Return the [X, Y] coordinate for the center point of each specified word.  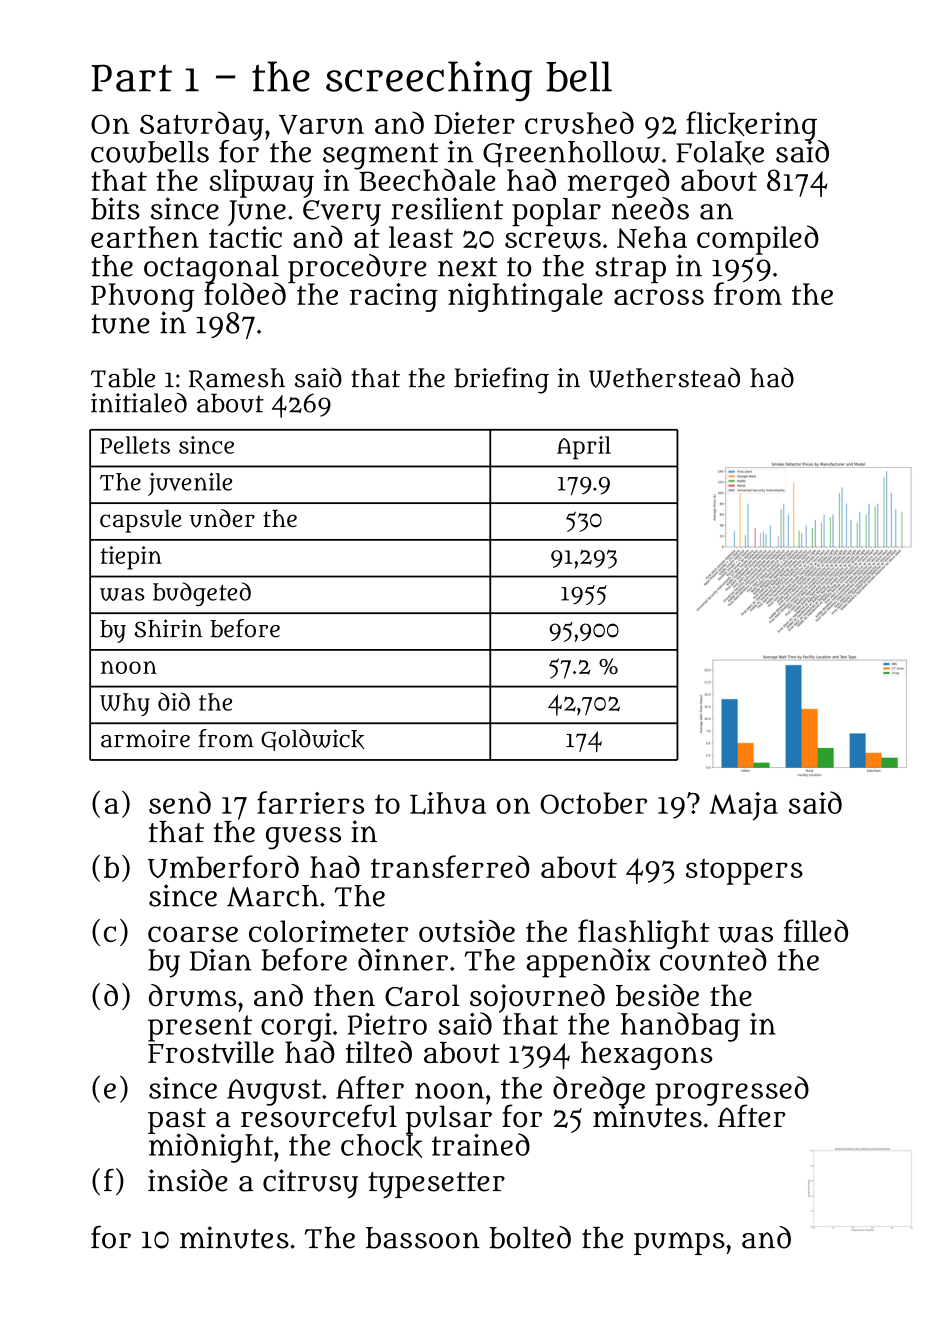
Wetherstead [664, 377]
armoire [145, 738]
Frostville [211, 1052]
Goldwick [312, 740]
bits [115, 208]
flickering [752, 126]
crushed [579, 122]
